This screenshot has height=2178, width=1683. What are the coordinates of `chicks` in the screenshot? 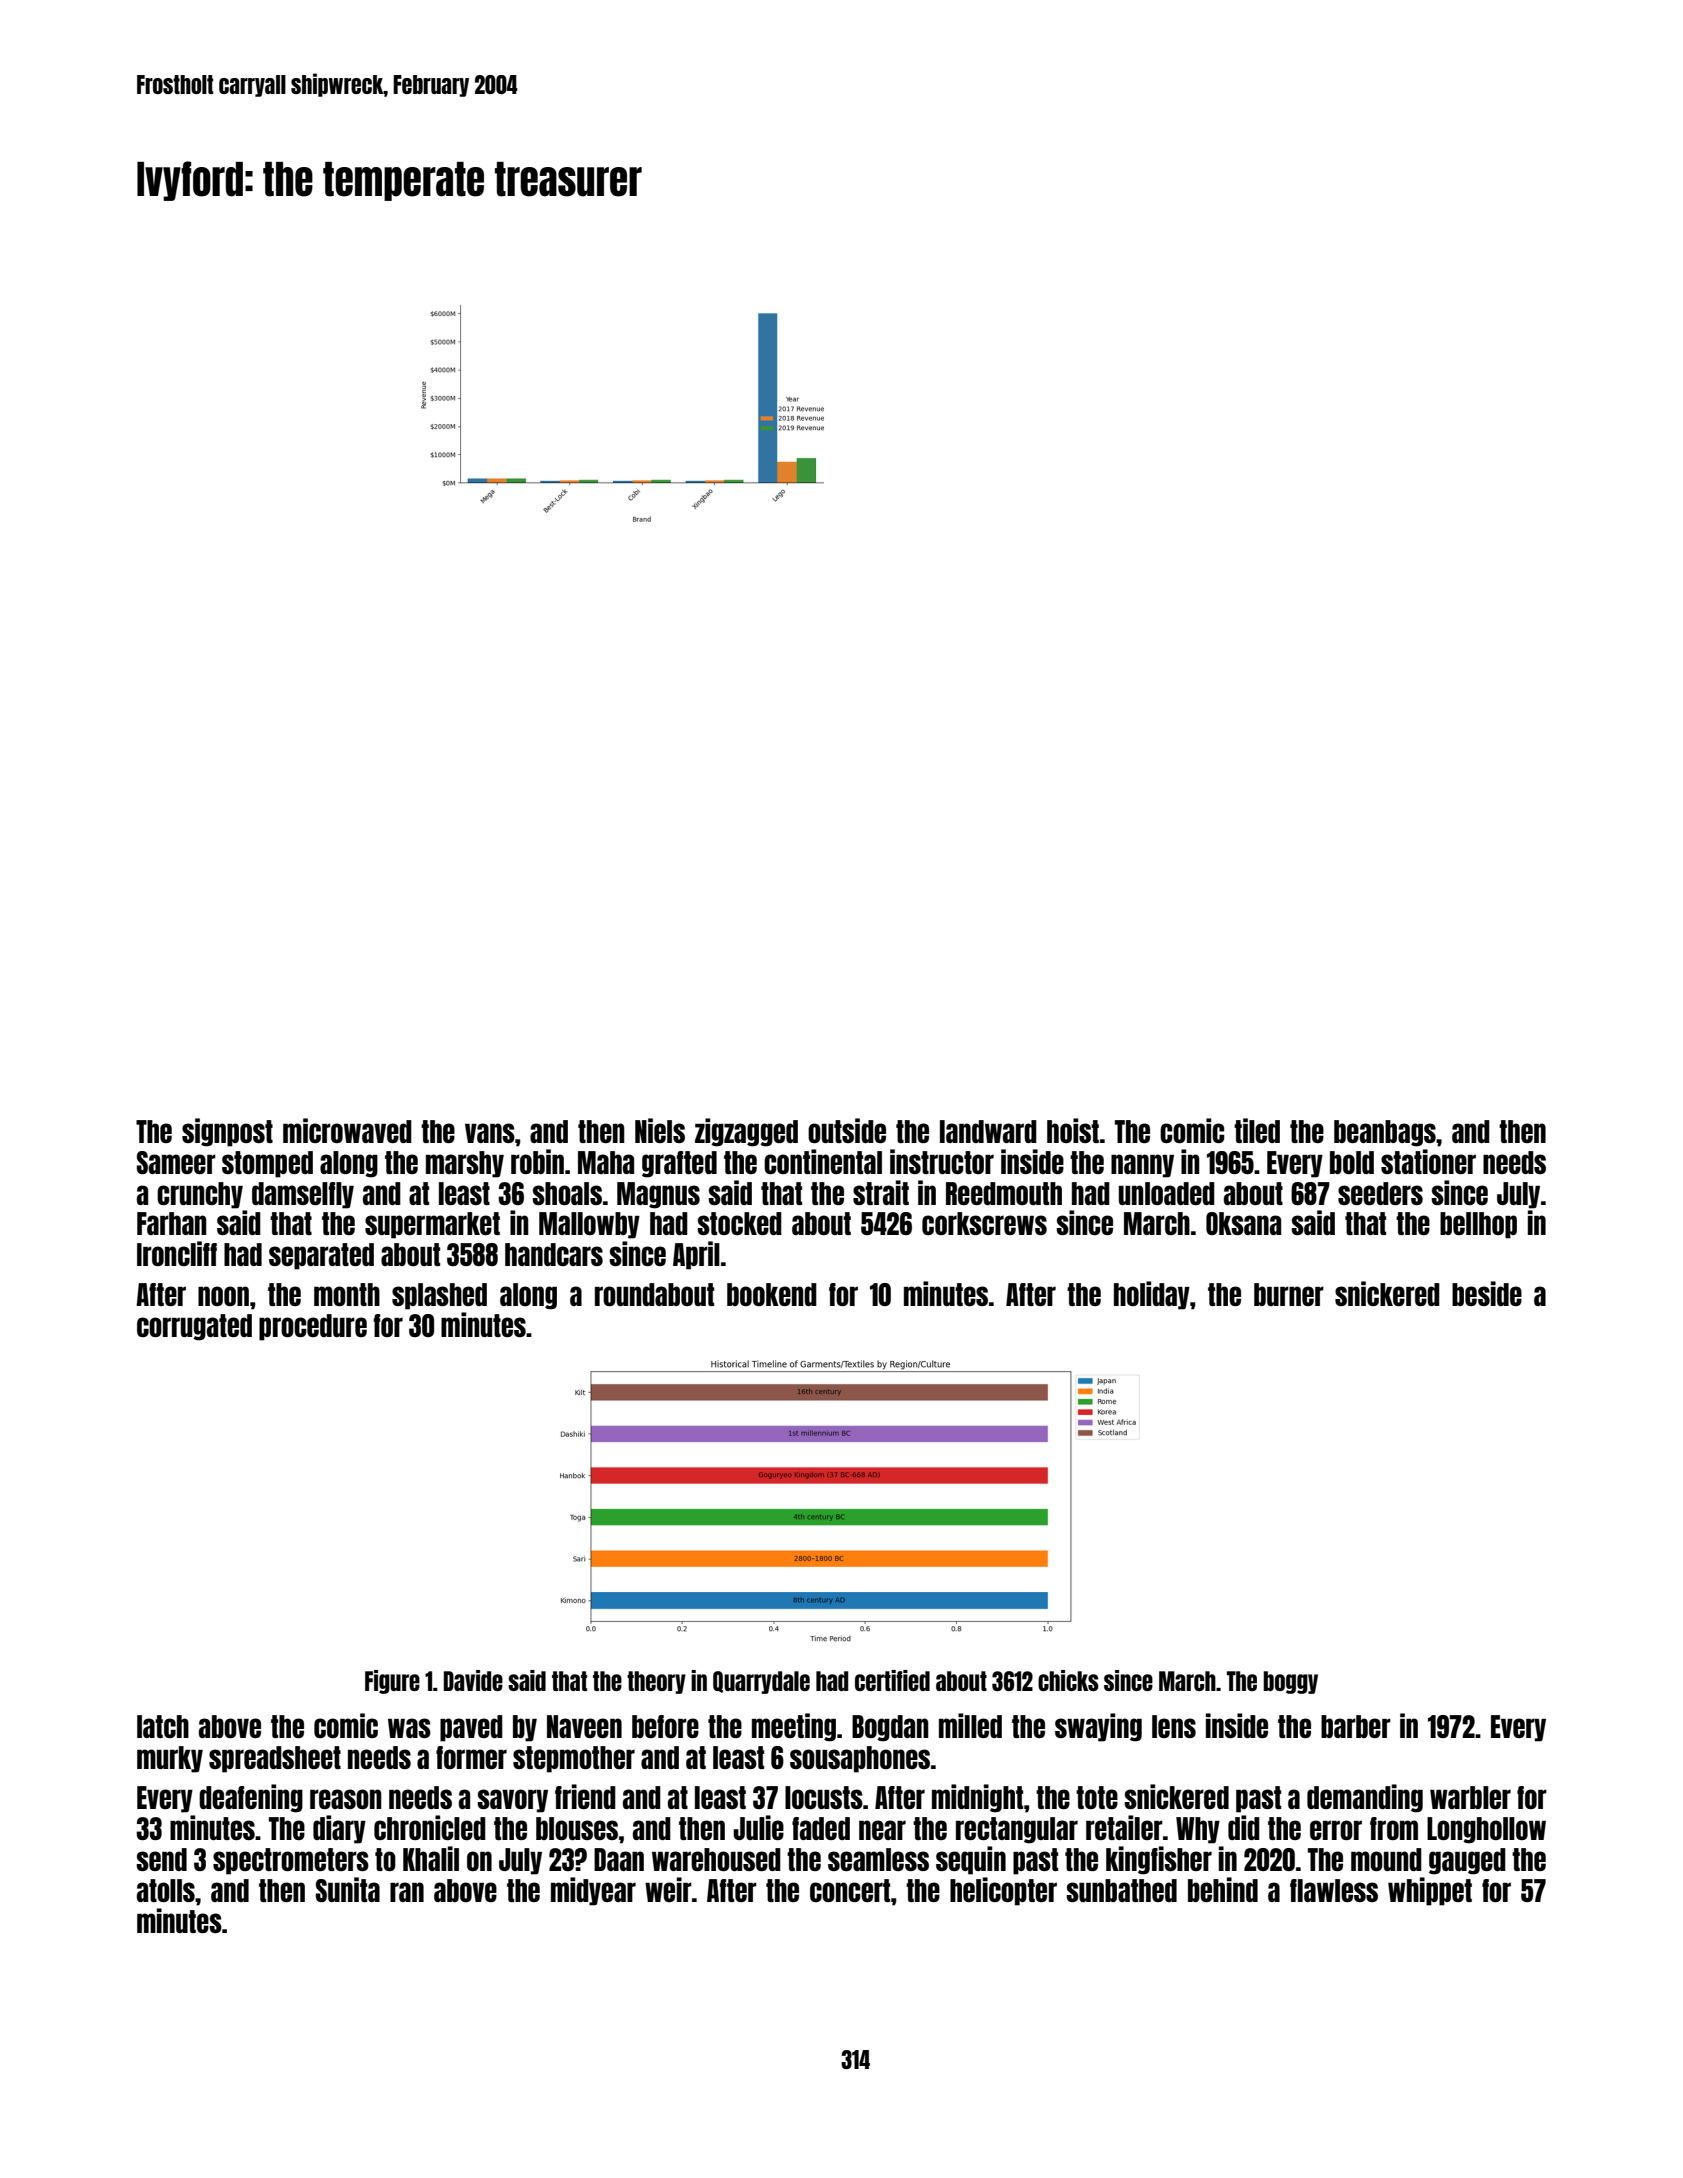 It's located at (1068, 1680).
